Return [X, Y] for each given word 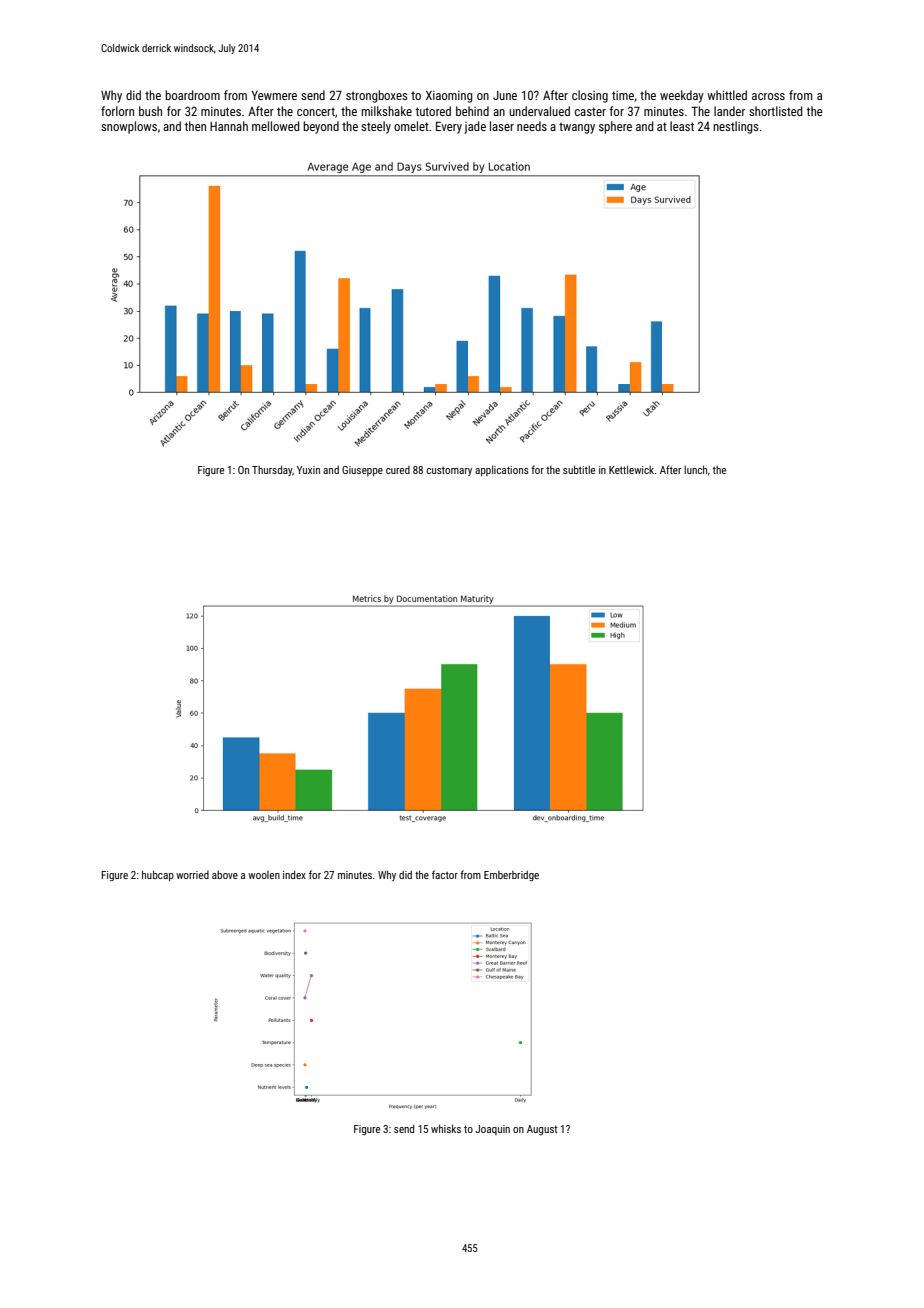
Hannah [229, 126]
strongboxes [377, 96]
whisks [446, 1128]
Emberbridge [511, 875]
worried [192, 875]
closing [590, 96]
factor [445, 874]
